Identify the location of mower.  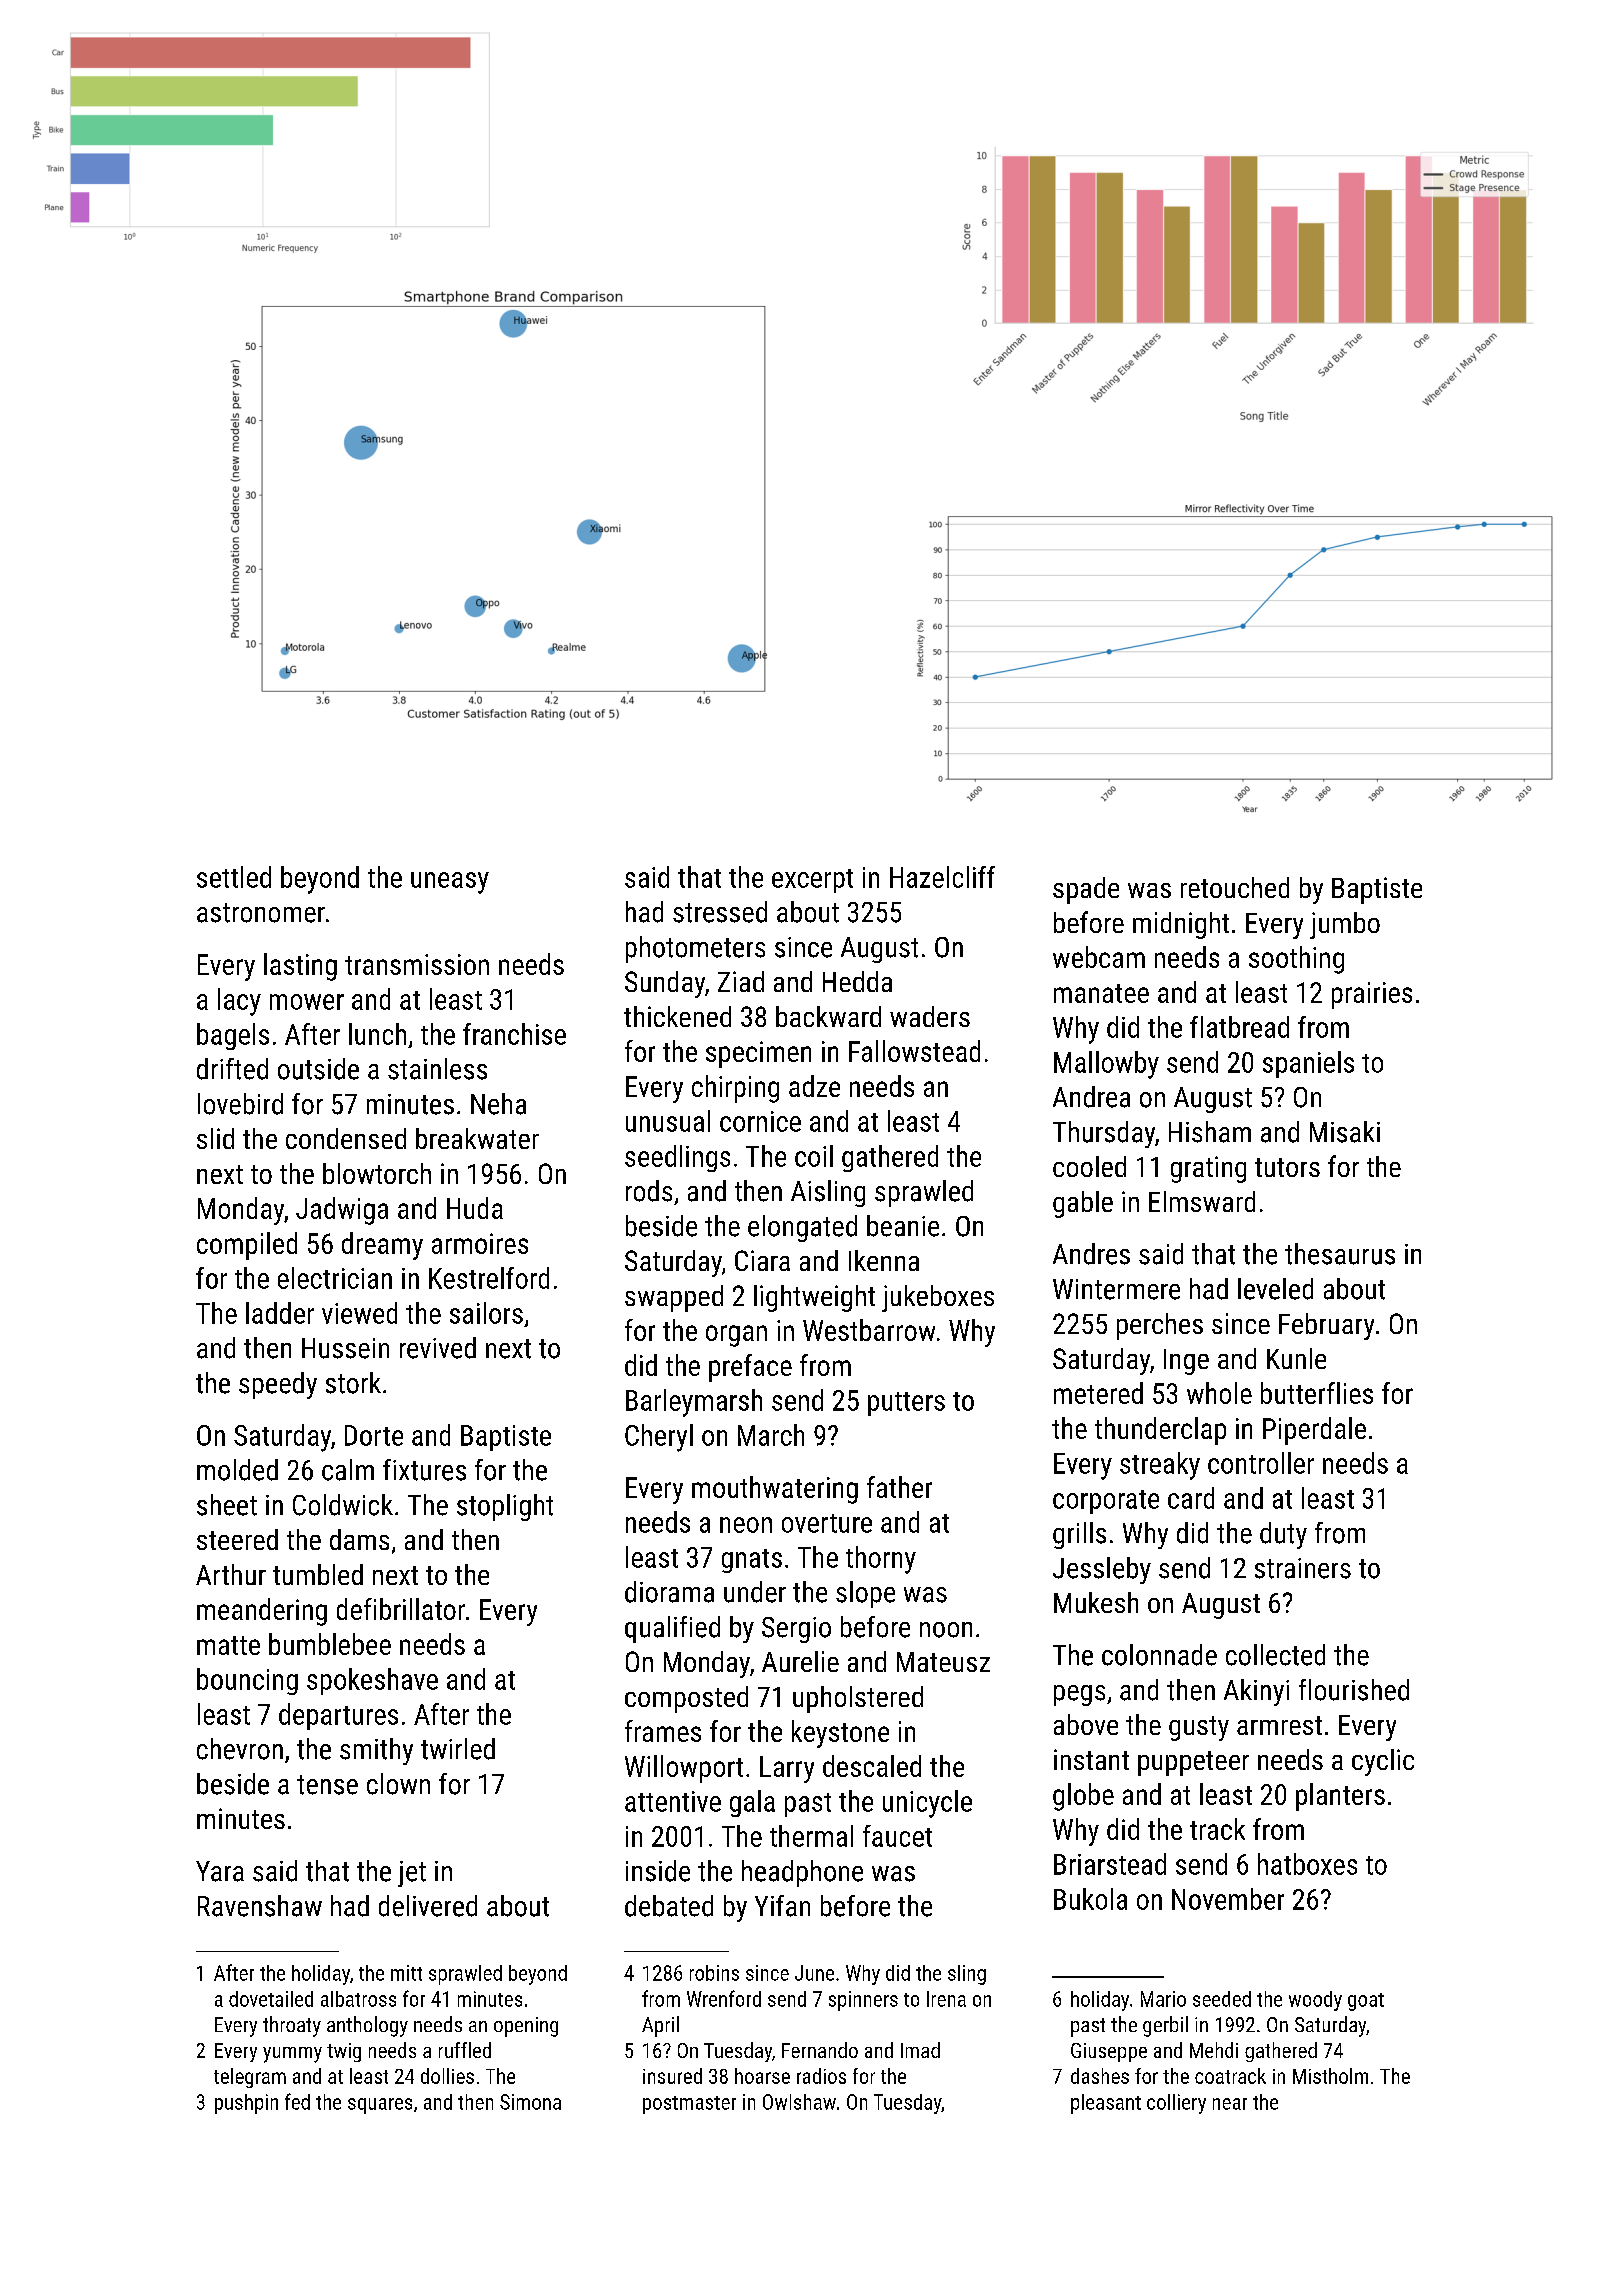
(307, 1002).
